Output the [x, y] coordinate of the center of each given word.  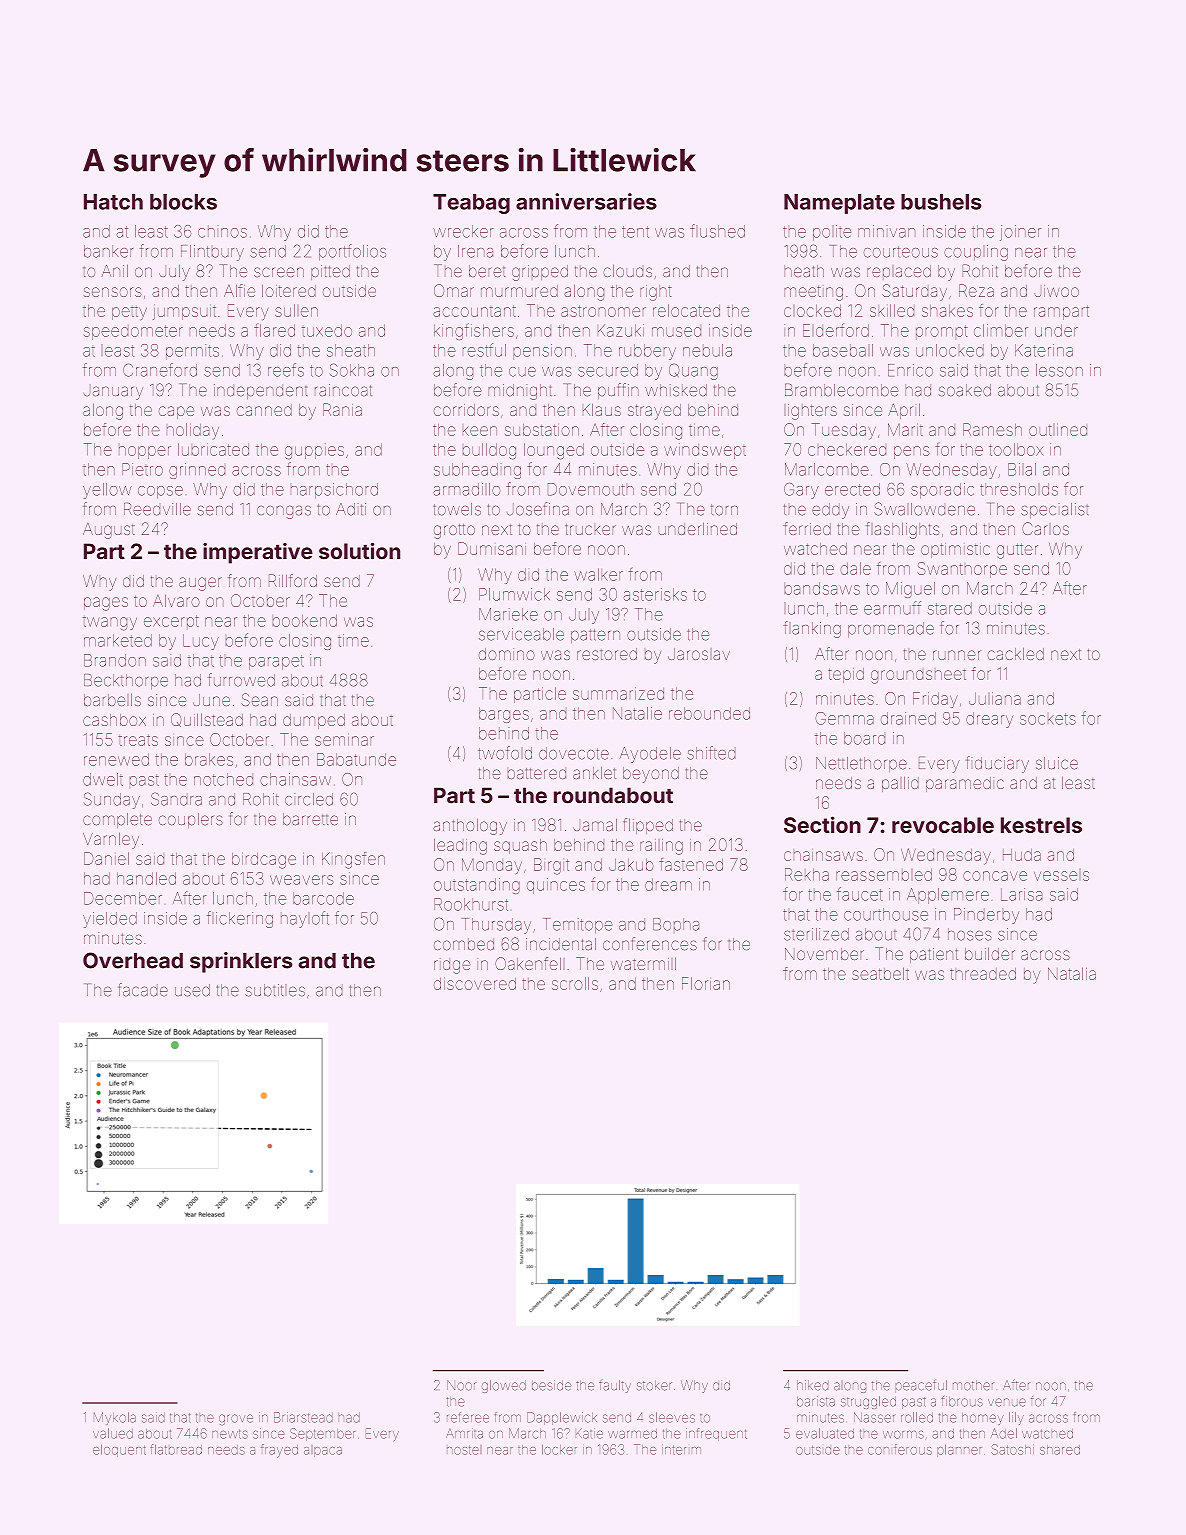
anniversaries [586, 201]
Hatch [113, 202]
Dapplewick [562, 1418]
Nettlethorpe [861, 764]
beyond [651, 775]
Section [822, 824]
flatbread [176, 1449]
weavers [302, 880]
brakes [209, 759]
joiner [1020, 233]
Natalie [637, 713]
